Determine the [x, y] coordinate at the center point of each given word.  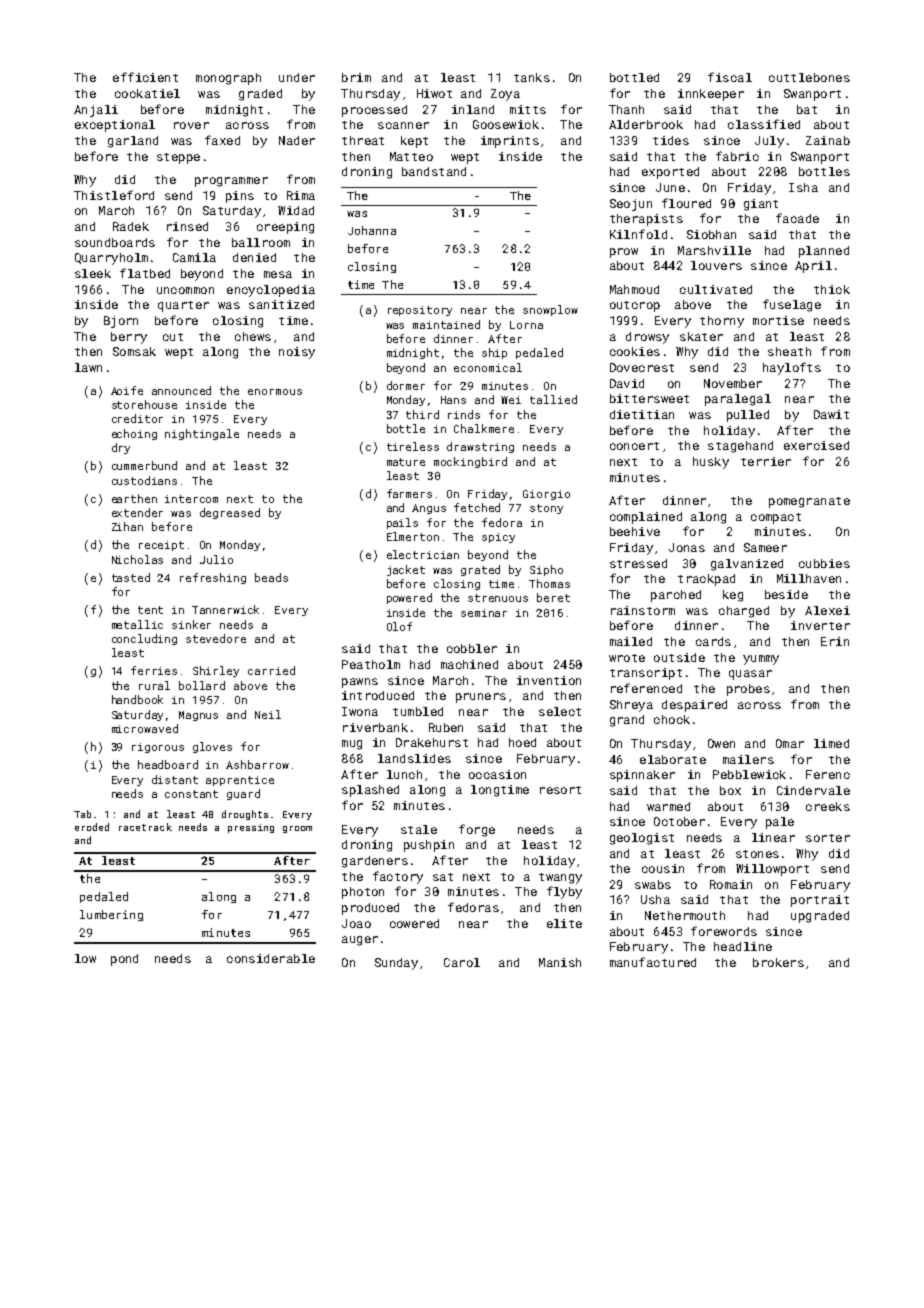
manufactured [653, 962]
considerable [271, 958]
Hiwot [434, 93]
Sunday [396, 964]
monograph [228, 79]
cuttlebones [809, 77]
